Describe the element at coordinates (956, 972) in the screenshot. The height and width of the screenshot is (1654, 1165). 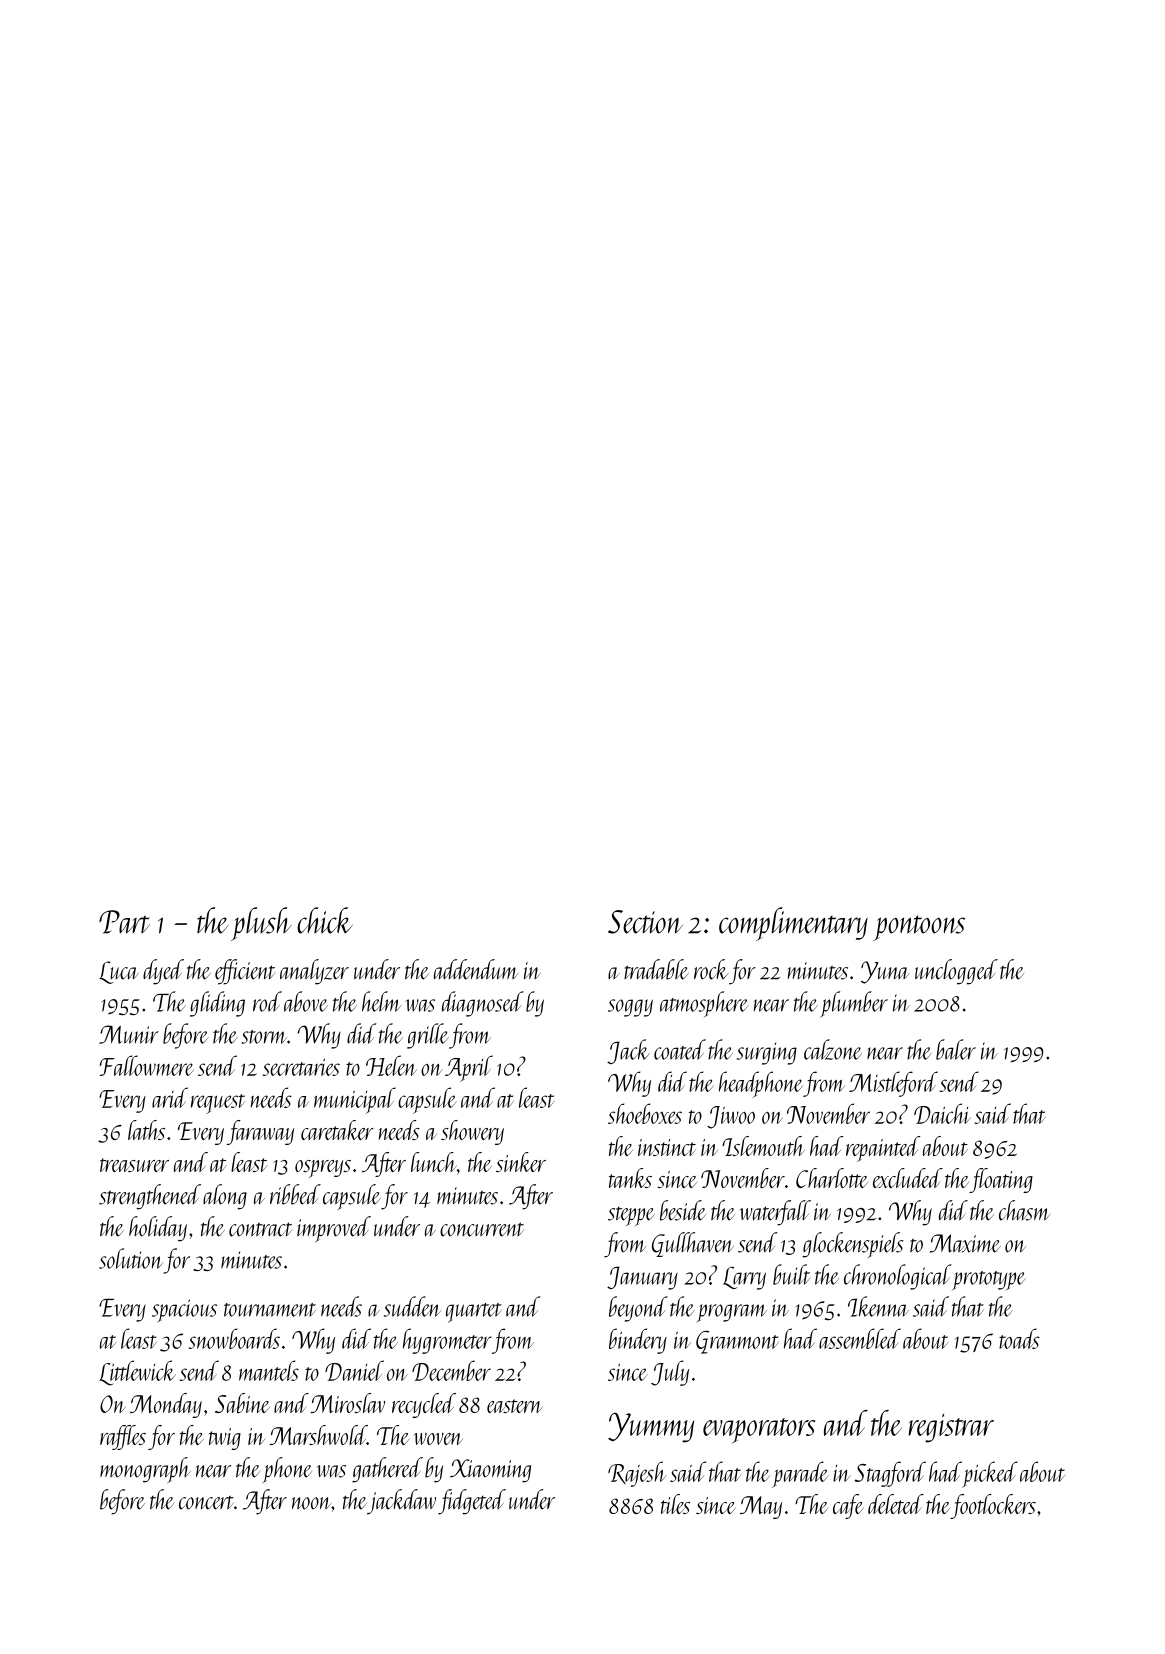
I see `unclogged` at that location.
